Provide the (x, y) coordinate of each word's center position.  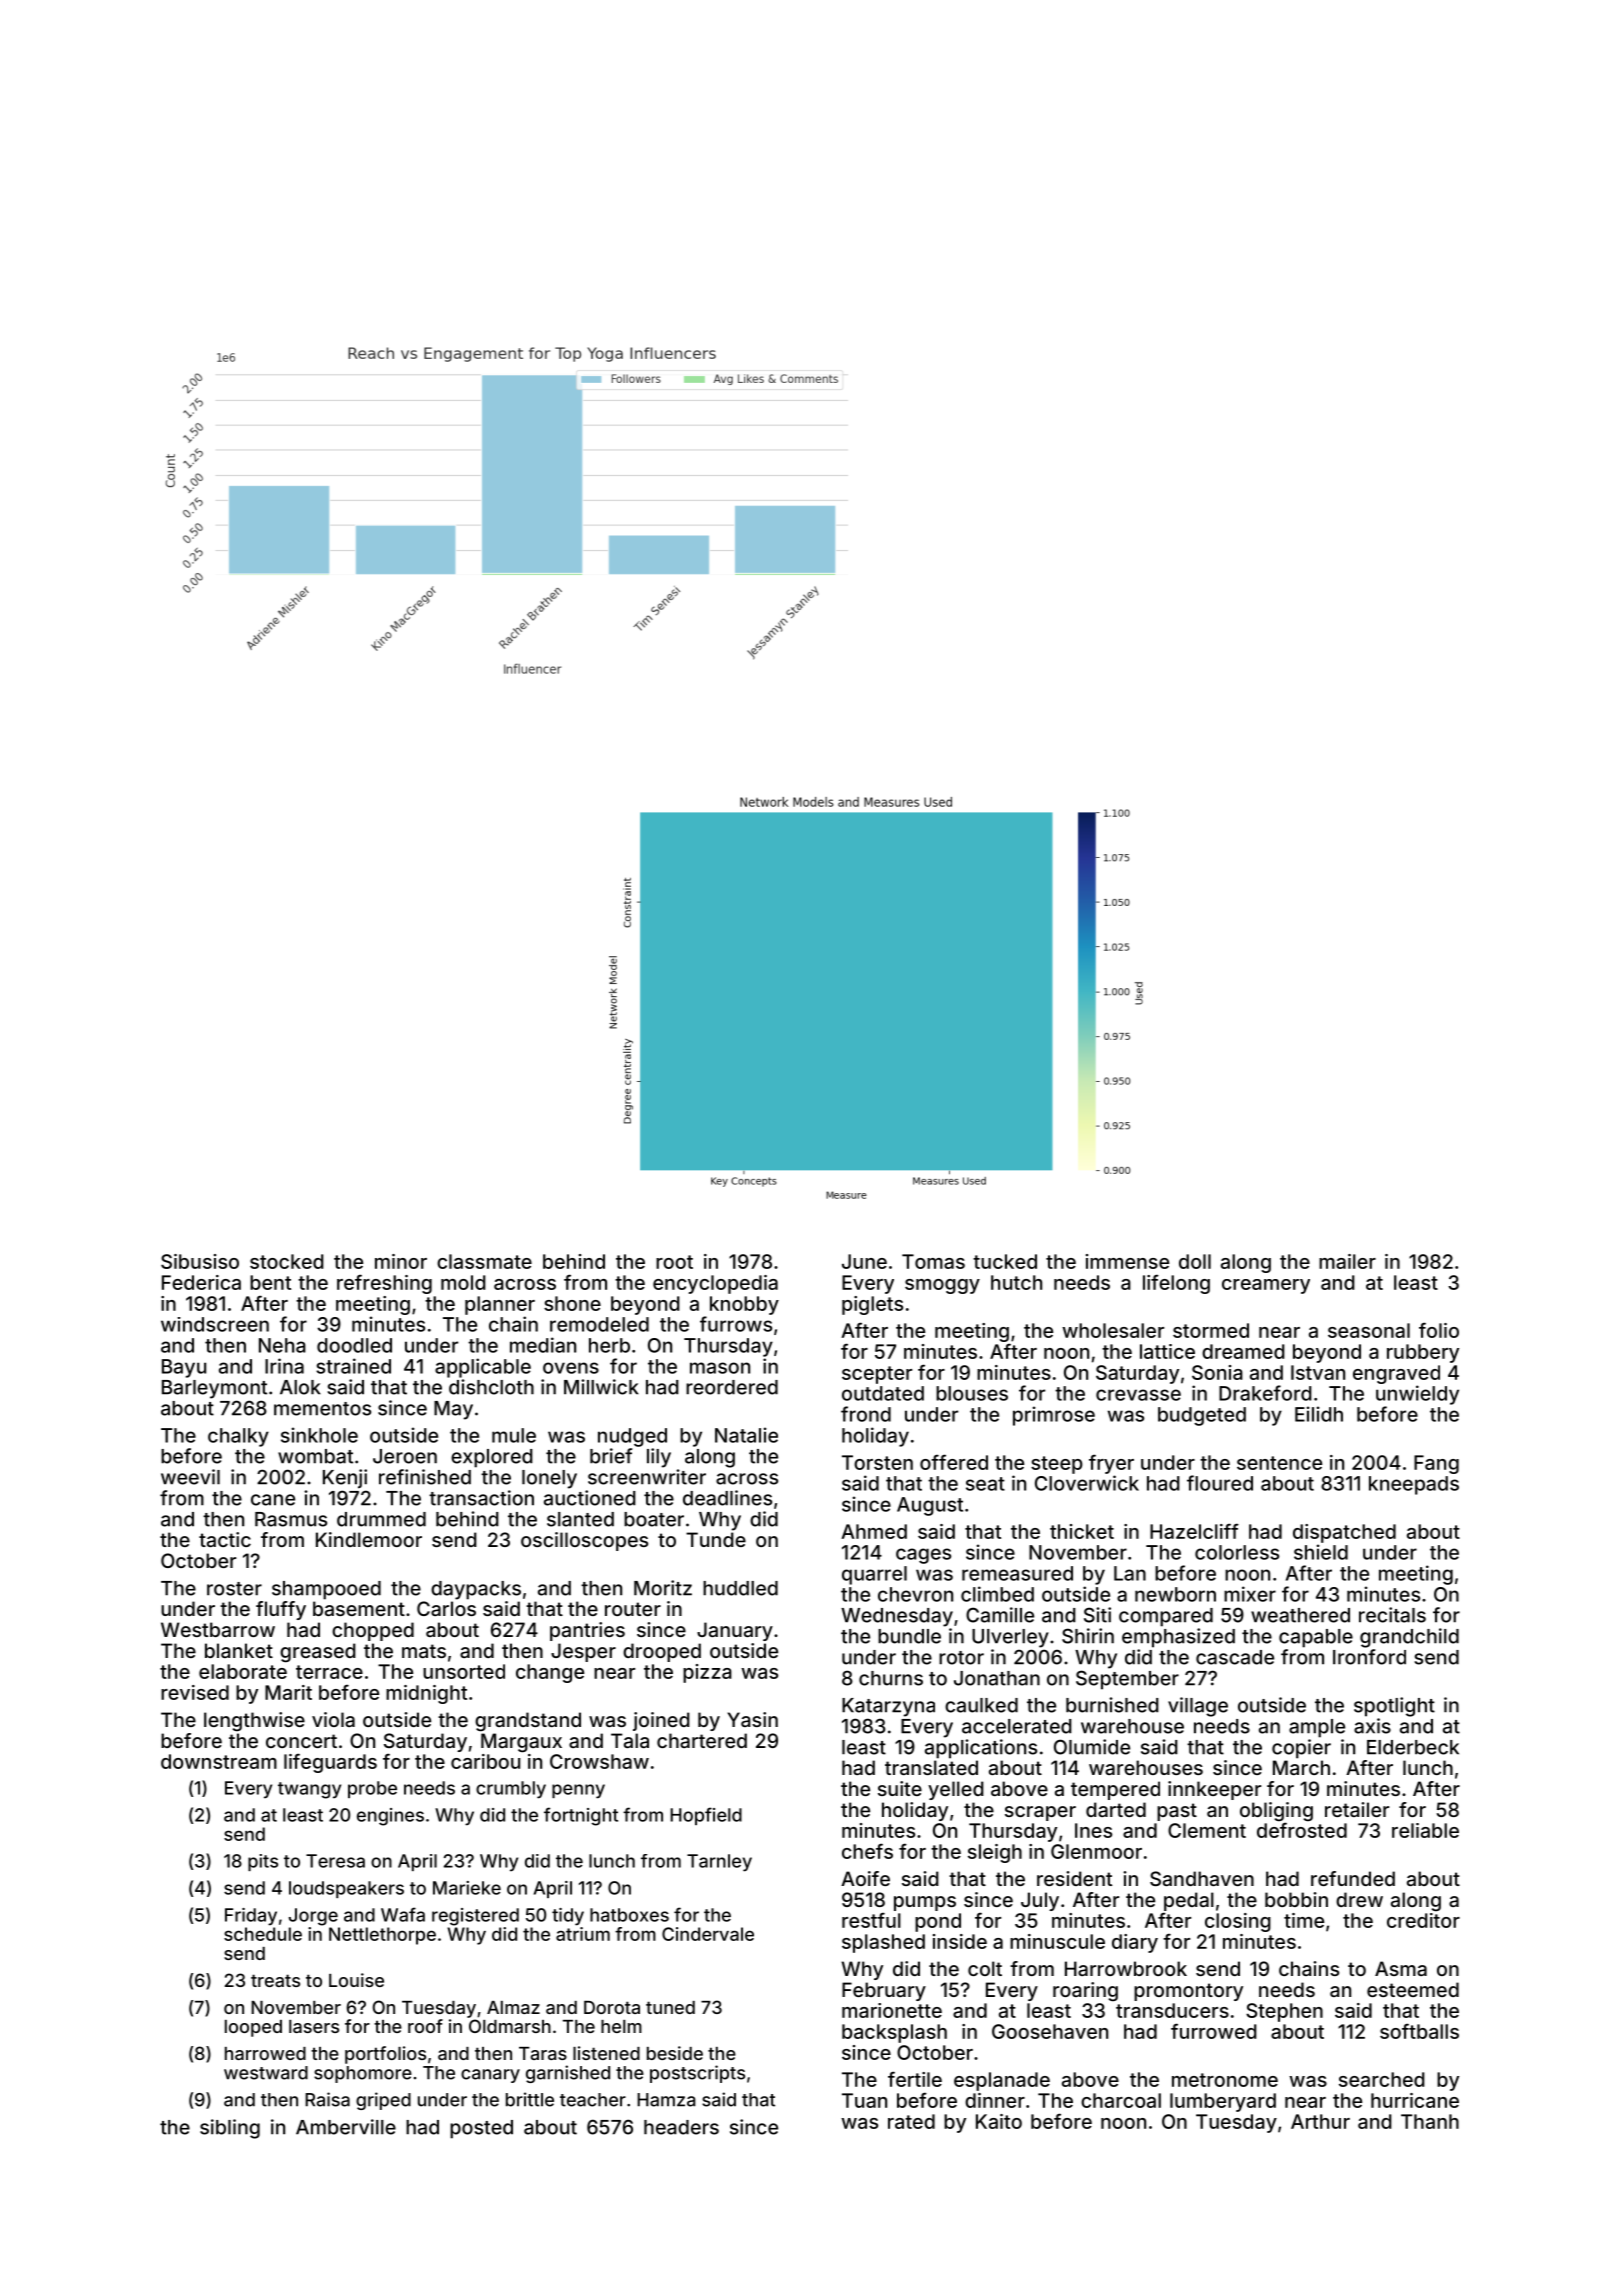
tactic (225, 1539)
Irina (284, 1366)
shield (1321, 1552)
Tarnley (719, 1863)
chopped (373, 1631)
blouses (972, 1393)
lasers (314, 2026)
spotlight (1394, 1707)
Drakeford (1265, 1393)
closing (1238, 1922)
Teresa (335, 1861)
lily (659, 1458)
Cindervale (708, 1934)
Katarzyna (888, 1707)
